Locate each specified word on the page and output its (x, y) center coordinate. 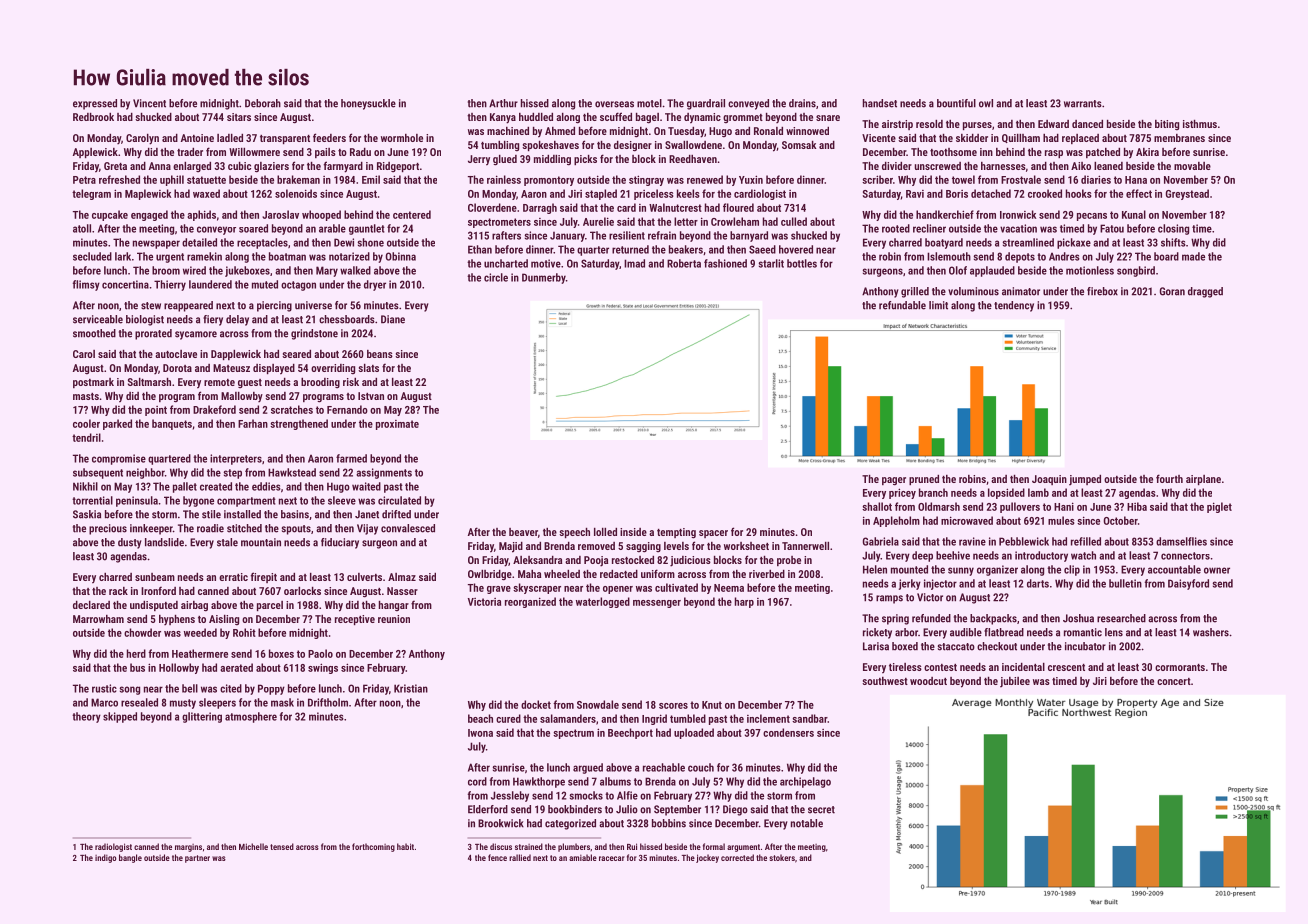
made (1193, 256)
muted (265, 284)
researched (1121, 618)
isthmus (1200, 124)
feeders (329, 137)
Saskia (87, 514)
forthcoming (373, 847)
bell (190, 688)
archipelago (805, 782)
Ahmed (560, 131)
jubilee (1015, 682)
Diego (735, 810)
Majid (511, 547)
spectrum (573, 734)
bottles (802, 263)
